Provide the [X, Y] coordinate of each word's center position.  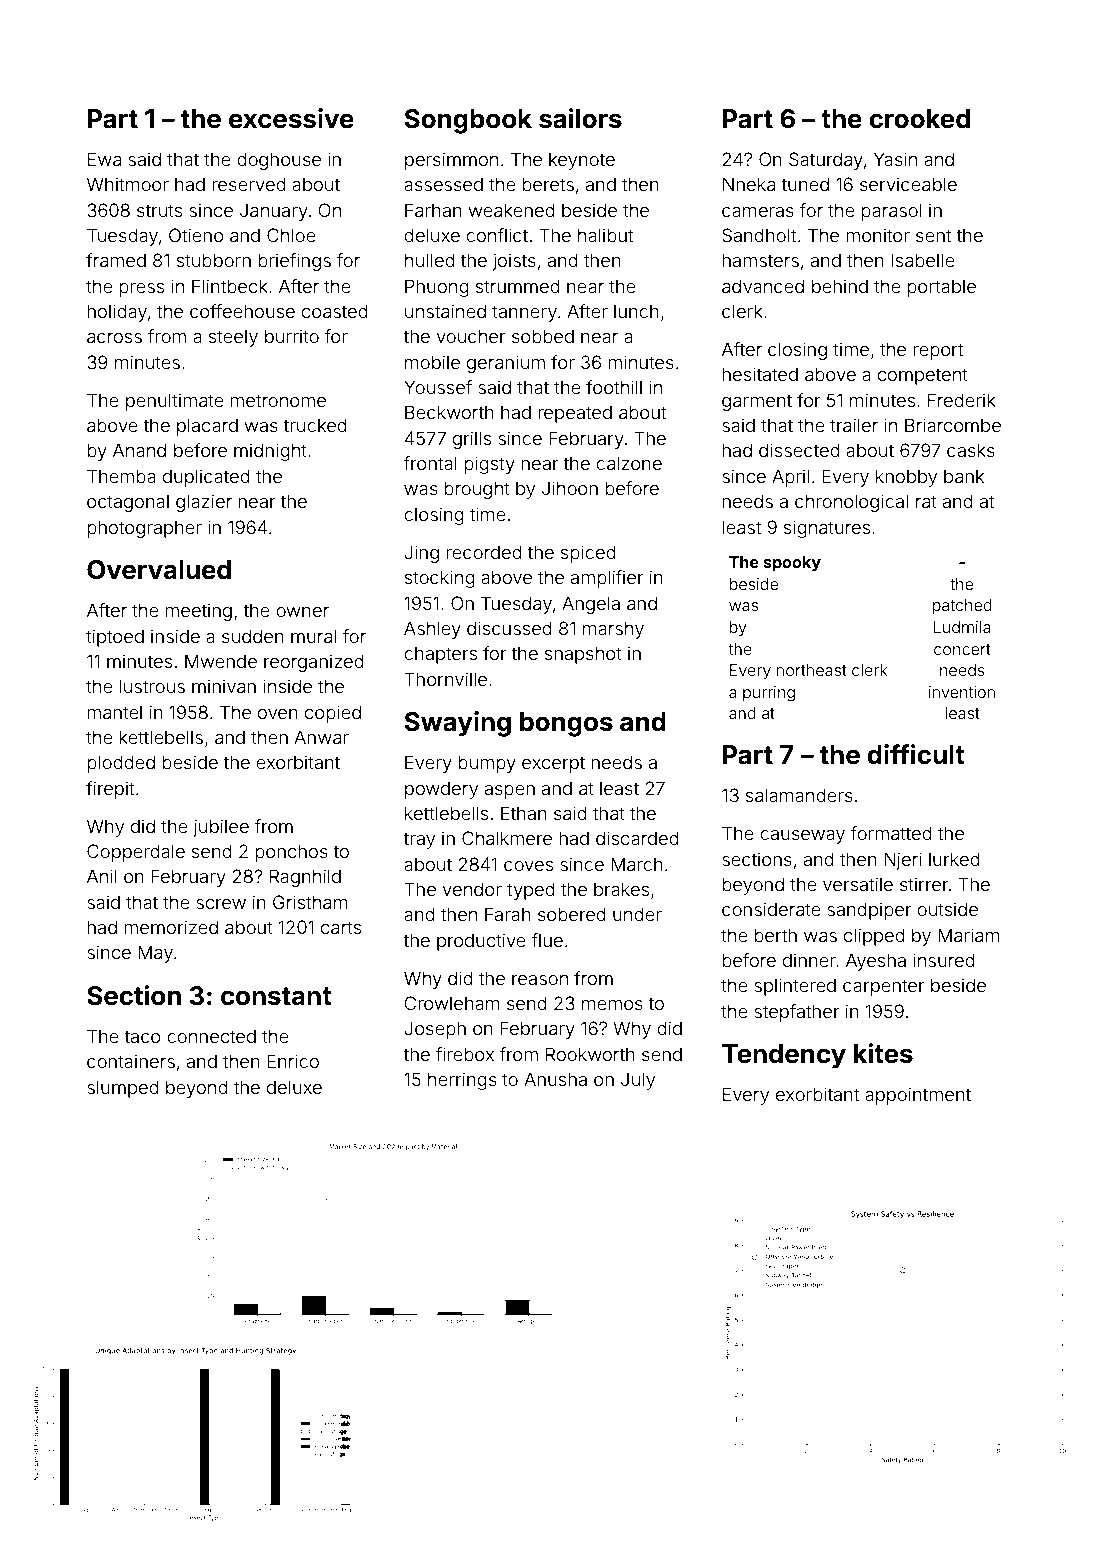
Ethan [524, 813]
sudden [253, 636]
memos [612, 1005]
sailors [580, 118]
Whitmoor [128, 184]
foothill [614, 387]
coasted [335, 311]
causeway [802, 837]
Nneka [749, 184]
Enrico [293, 1061]
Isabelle [923, 260]
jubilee [221, 828]
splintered [795, 987]
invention [962, 692]
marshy [613, 630]
